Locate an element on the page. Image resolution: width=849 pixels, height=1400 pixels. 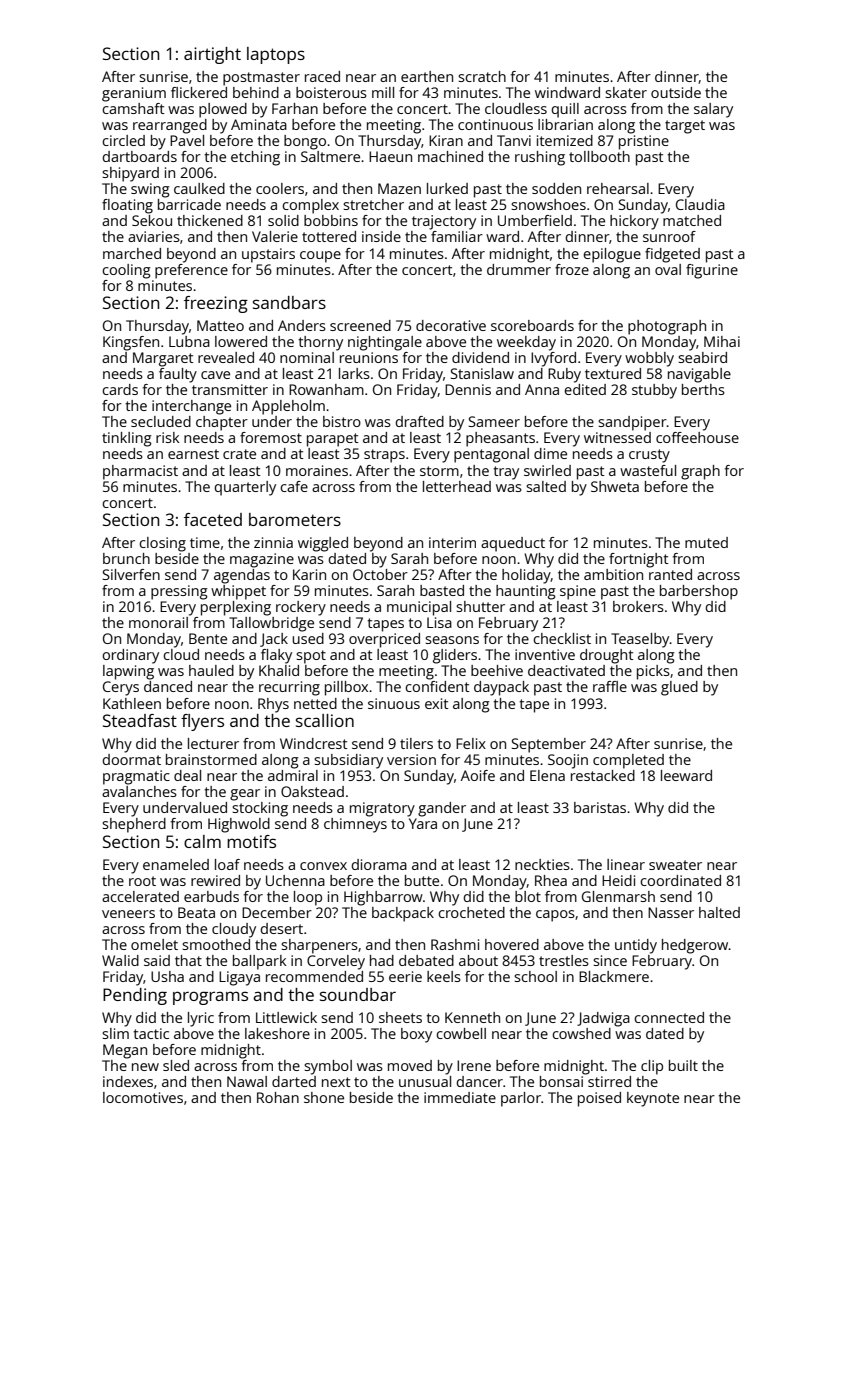
shepherd is located at coordinates (134, 825).
